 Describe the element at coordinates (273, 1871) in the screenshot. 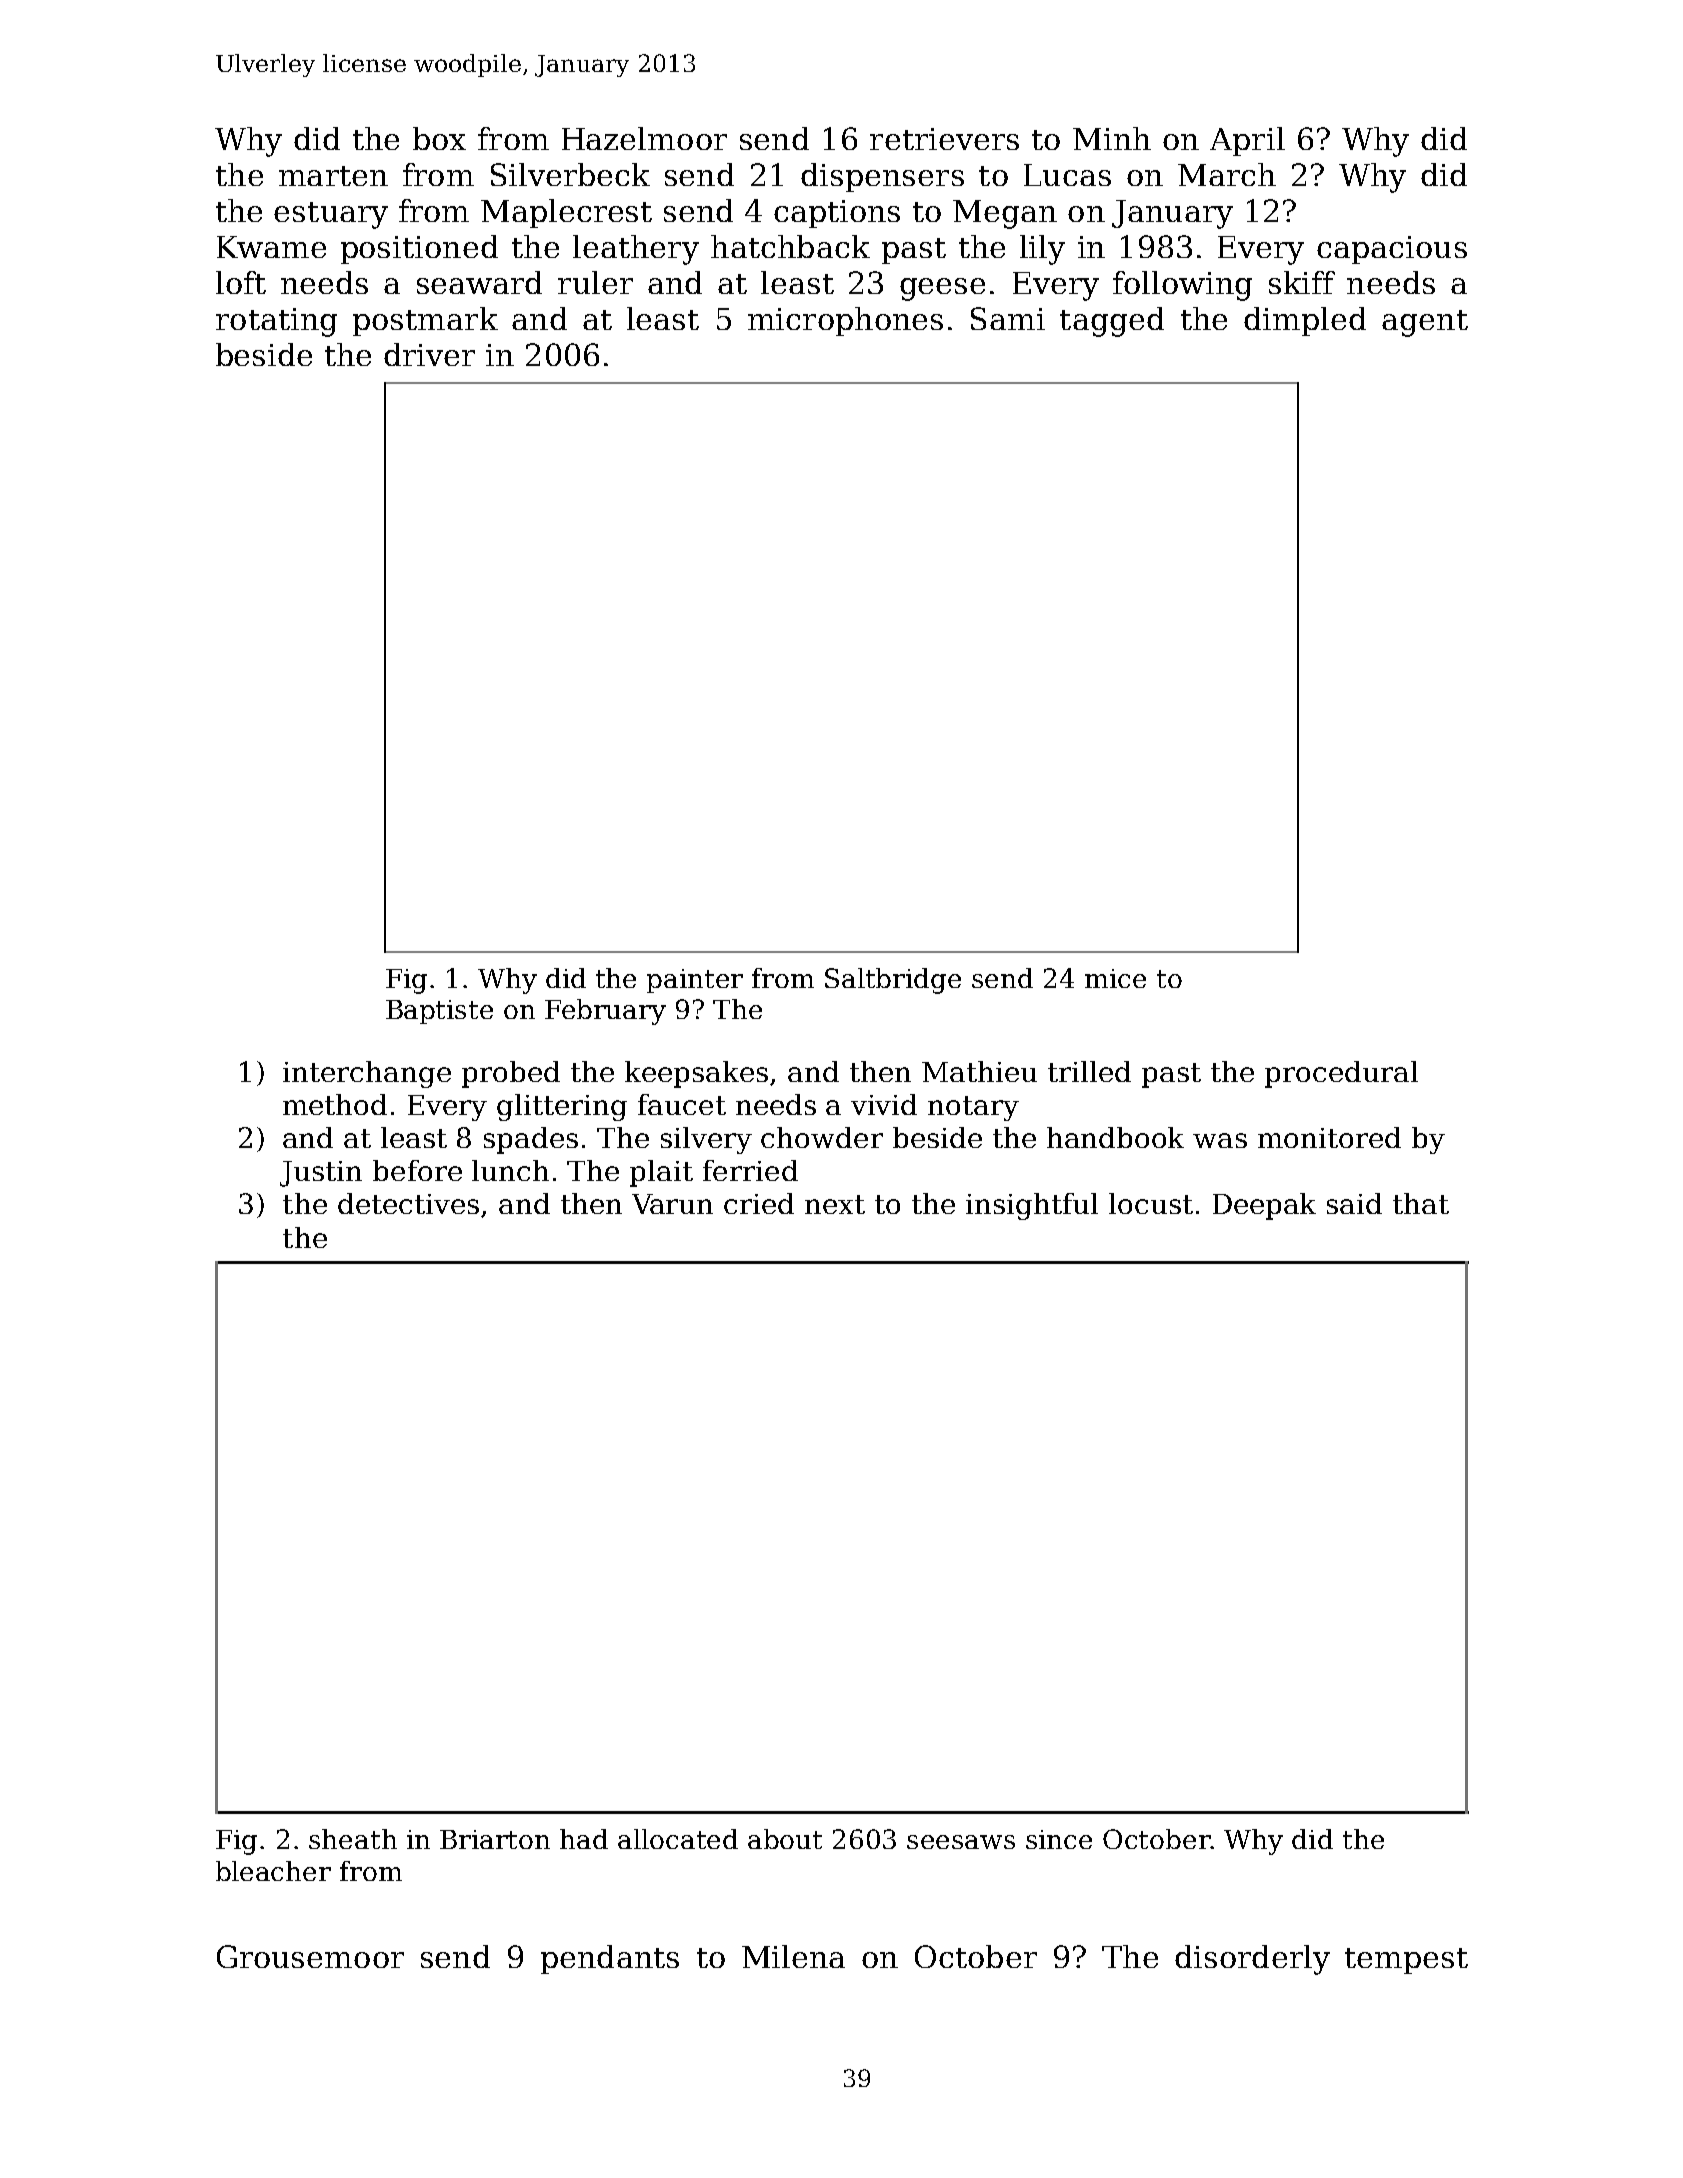

I see `bleacher` at that location.
